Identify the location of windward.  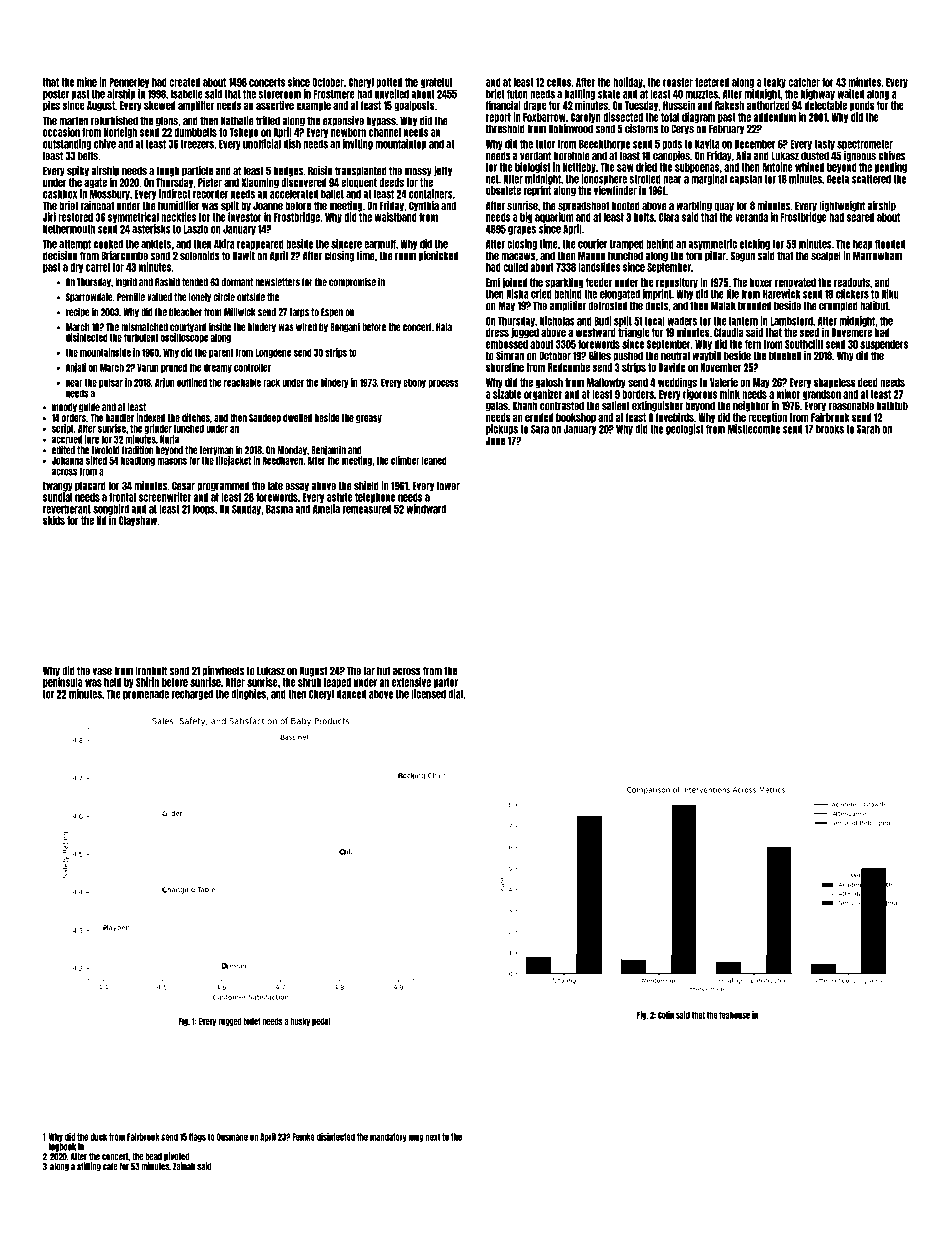
(426, 509).
